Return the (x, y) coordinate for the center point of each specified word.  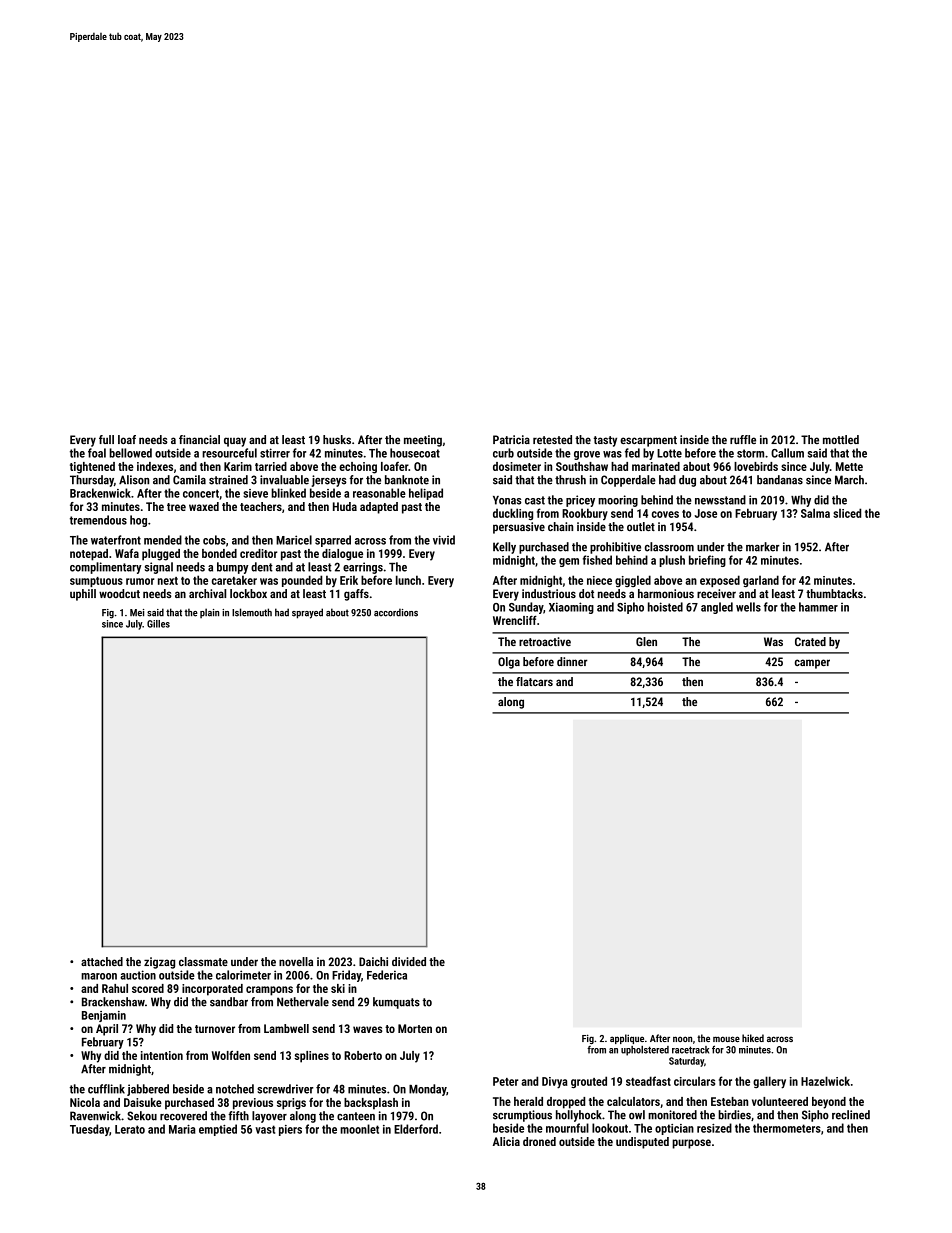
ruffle (743, 439)
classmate (203, 961)
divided (409, 961)
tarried (271, 466)
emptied (218, 1130)
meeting (423, 441)
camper (812, 664)
